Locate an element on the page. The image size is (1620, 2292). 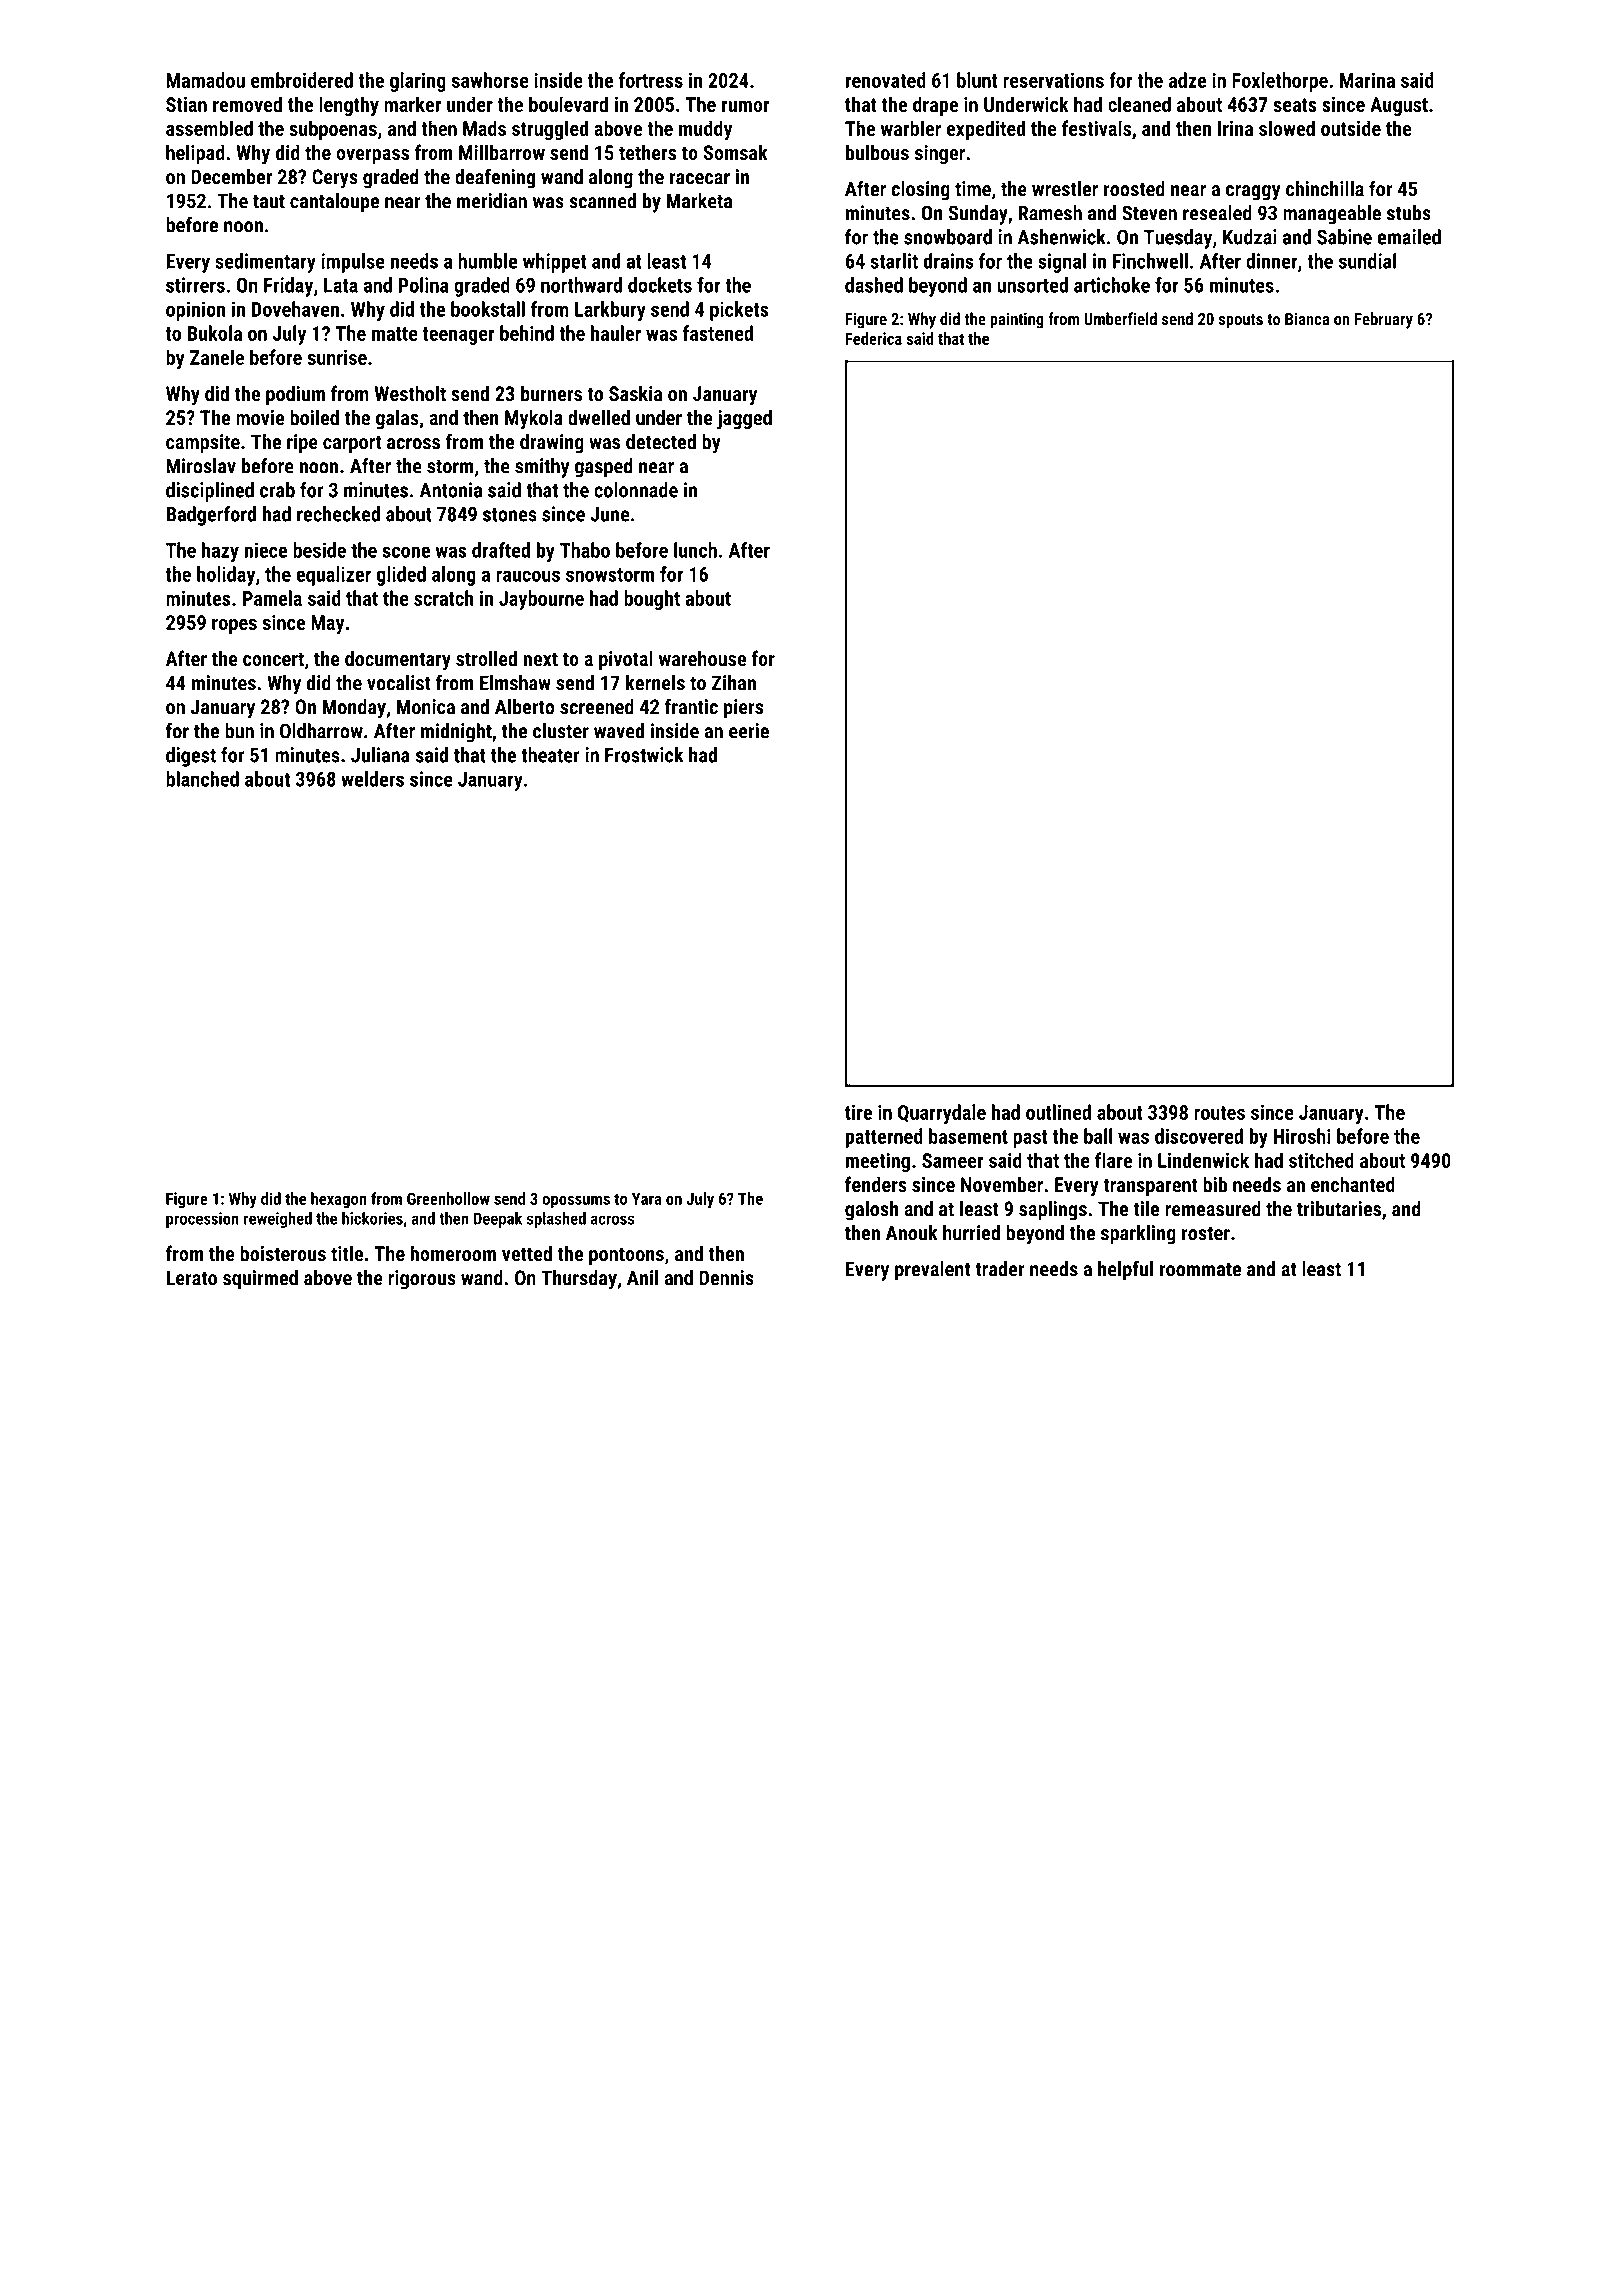
welders is located at coordinates (372, 779).
